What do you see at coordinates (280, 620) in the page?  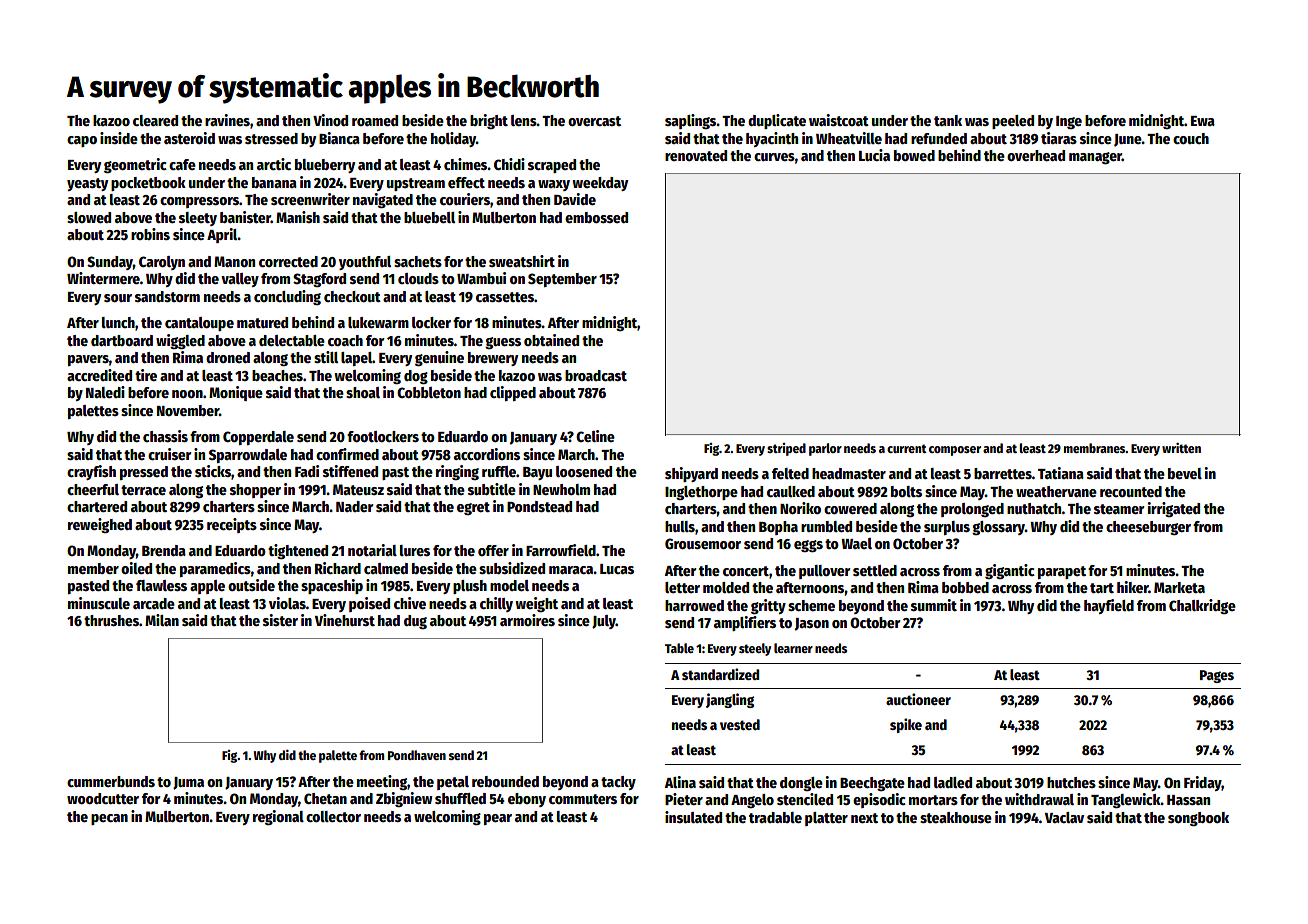 I see `sister` at bounding box center [280, 620].
